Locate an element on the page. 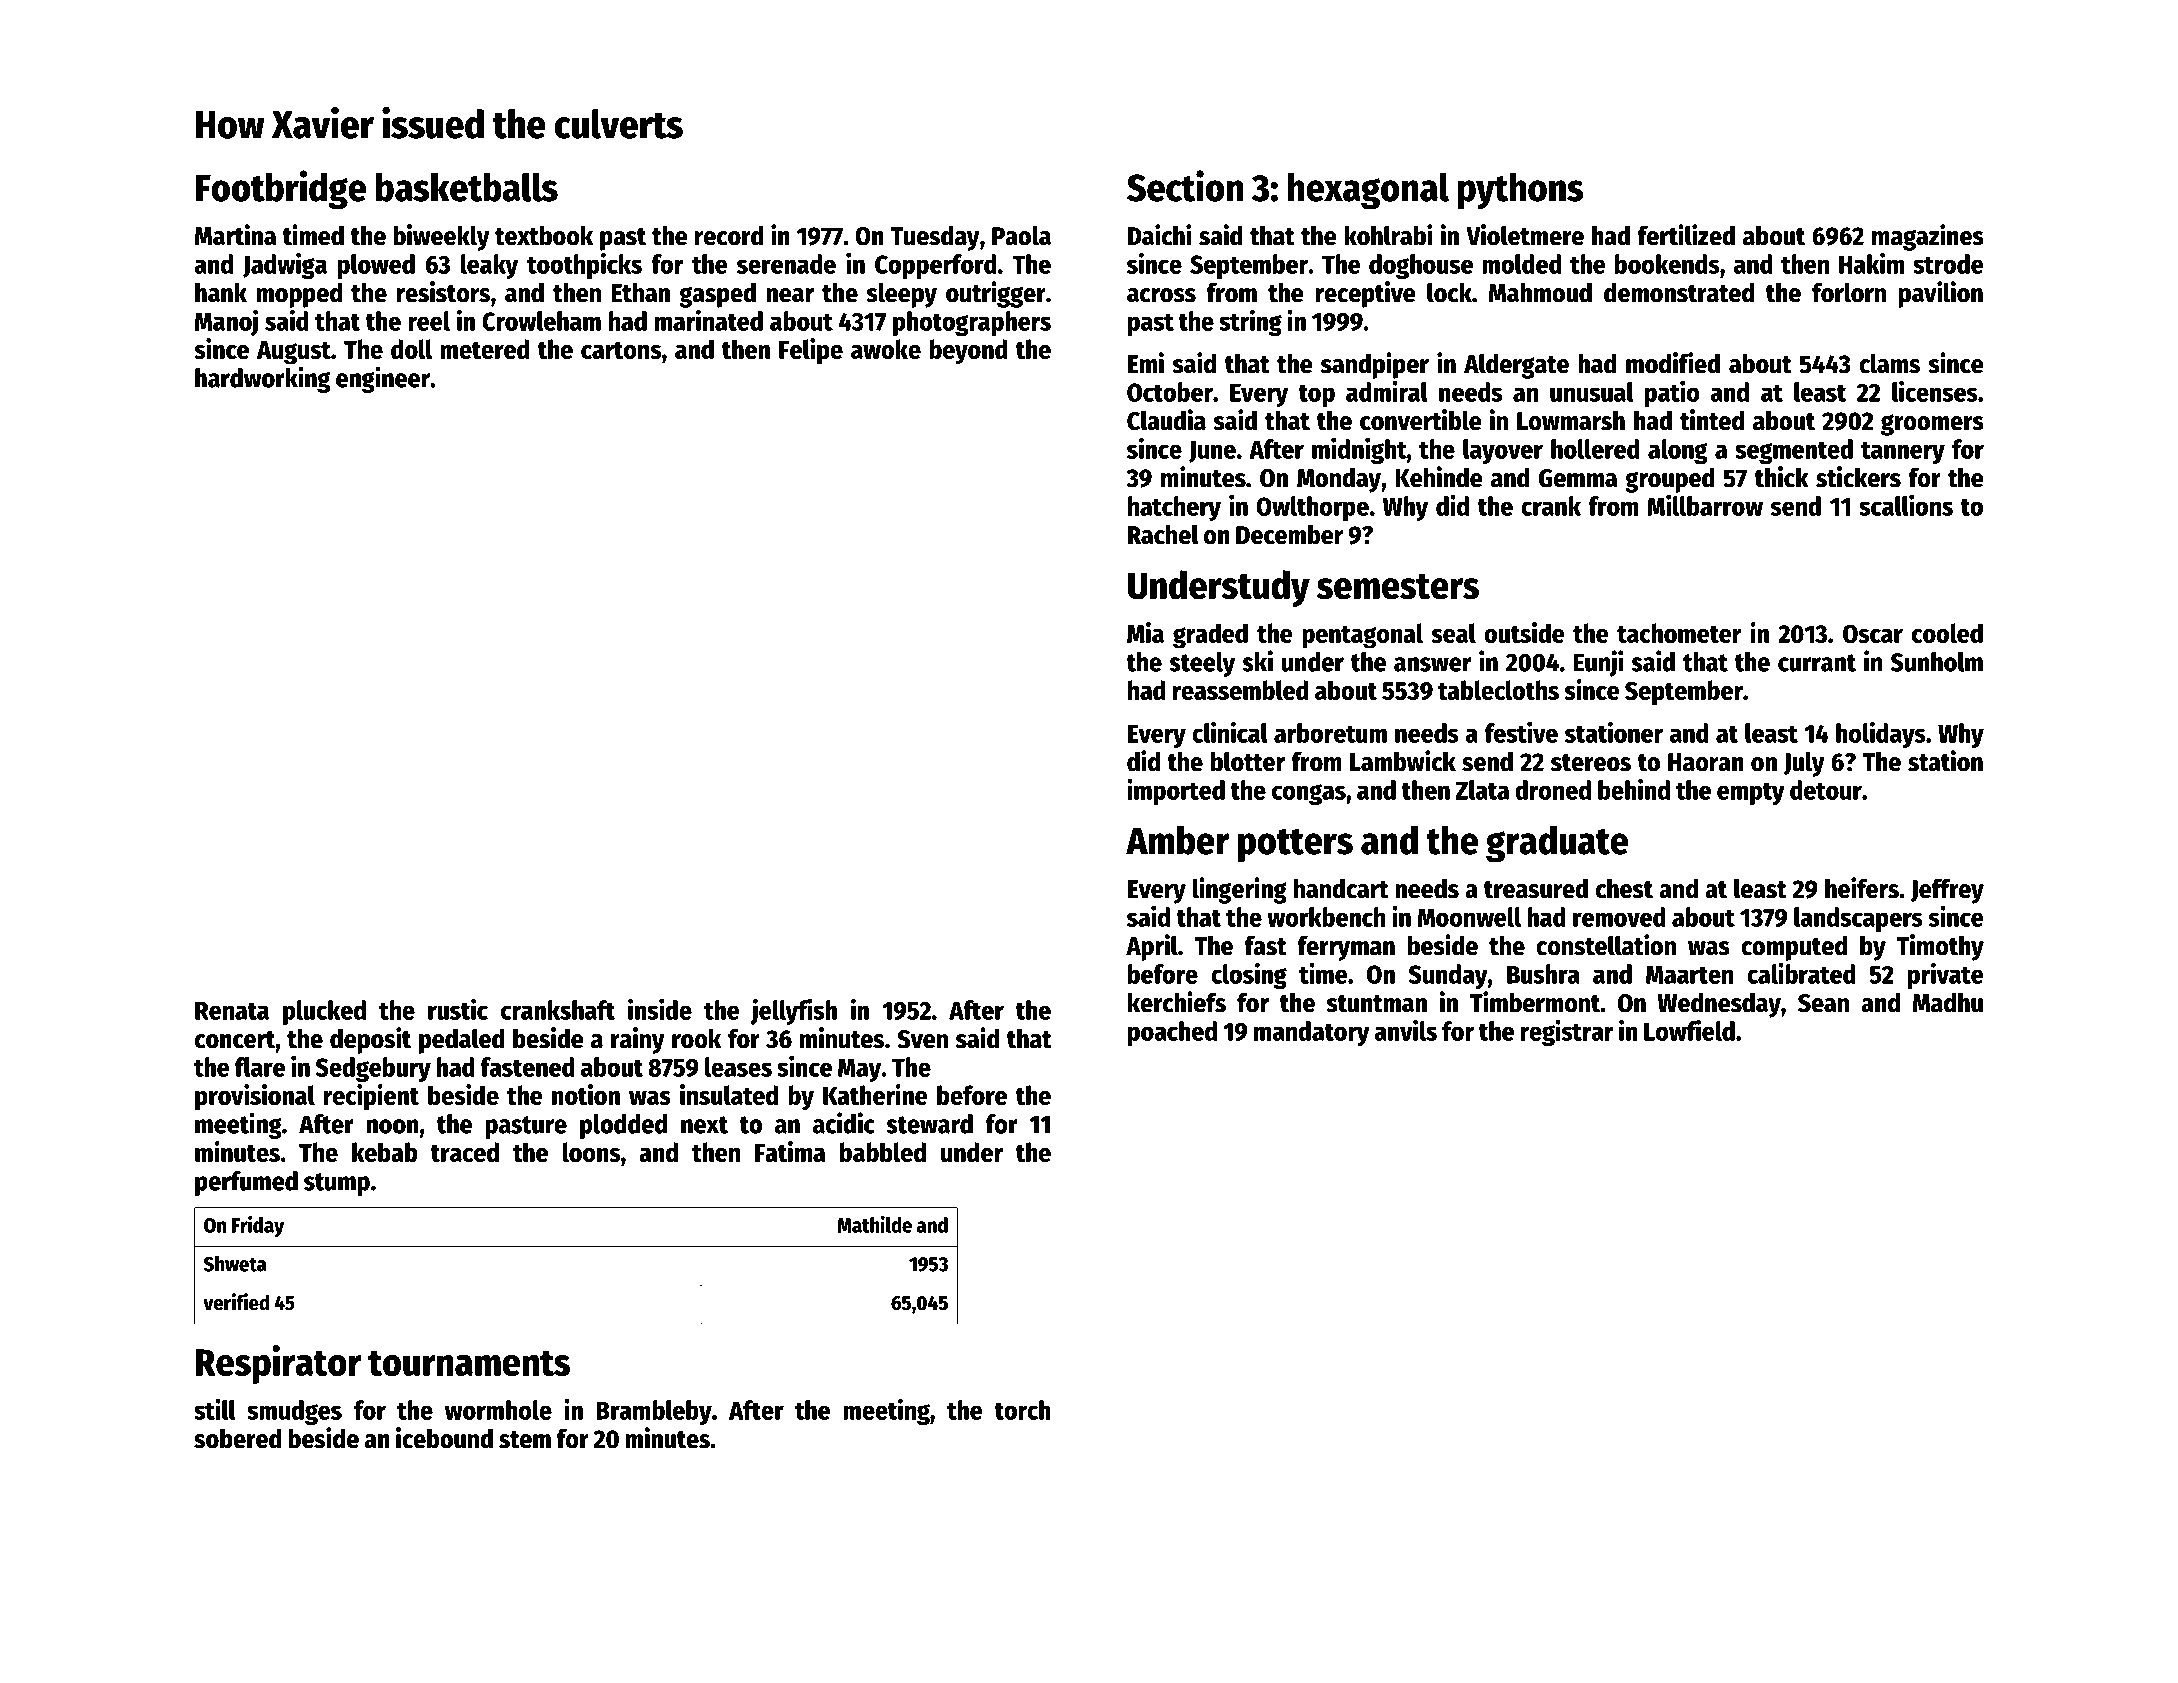 The width and height of the document is (2178, 1683). Jeffrey is located at coordinates (1947, 891).
